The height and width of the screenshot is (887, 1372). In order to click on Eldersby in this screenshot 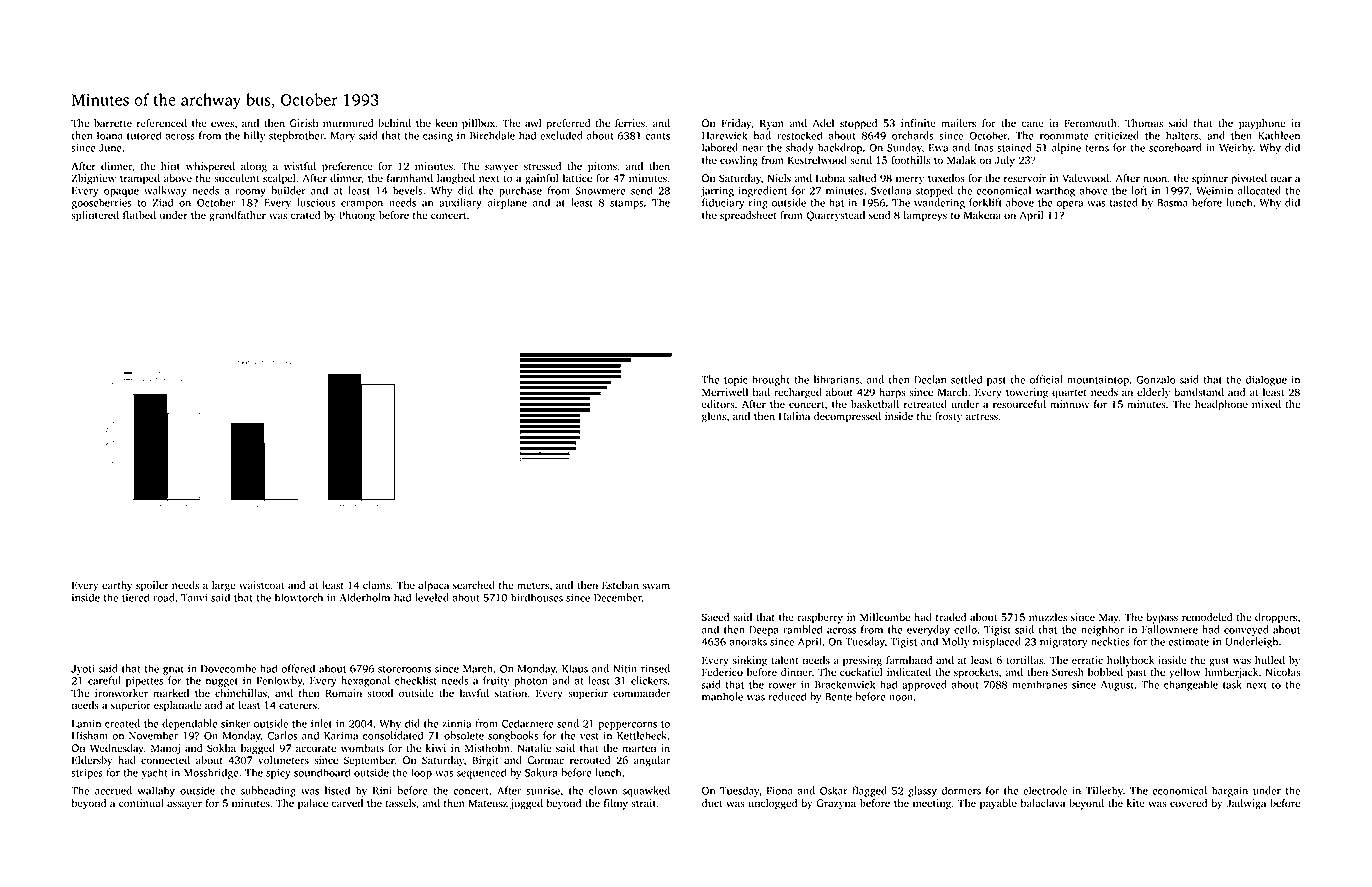, I will do `click(92, 761)`.
